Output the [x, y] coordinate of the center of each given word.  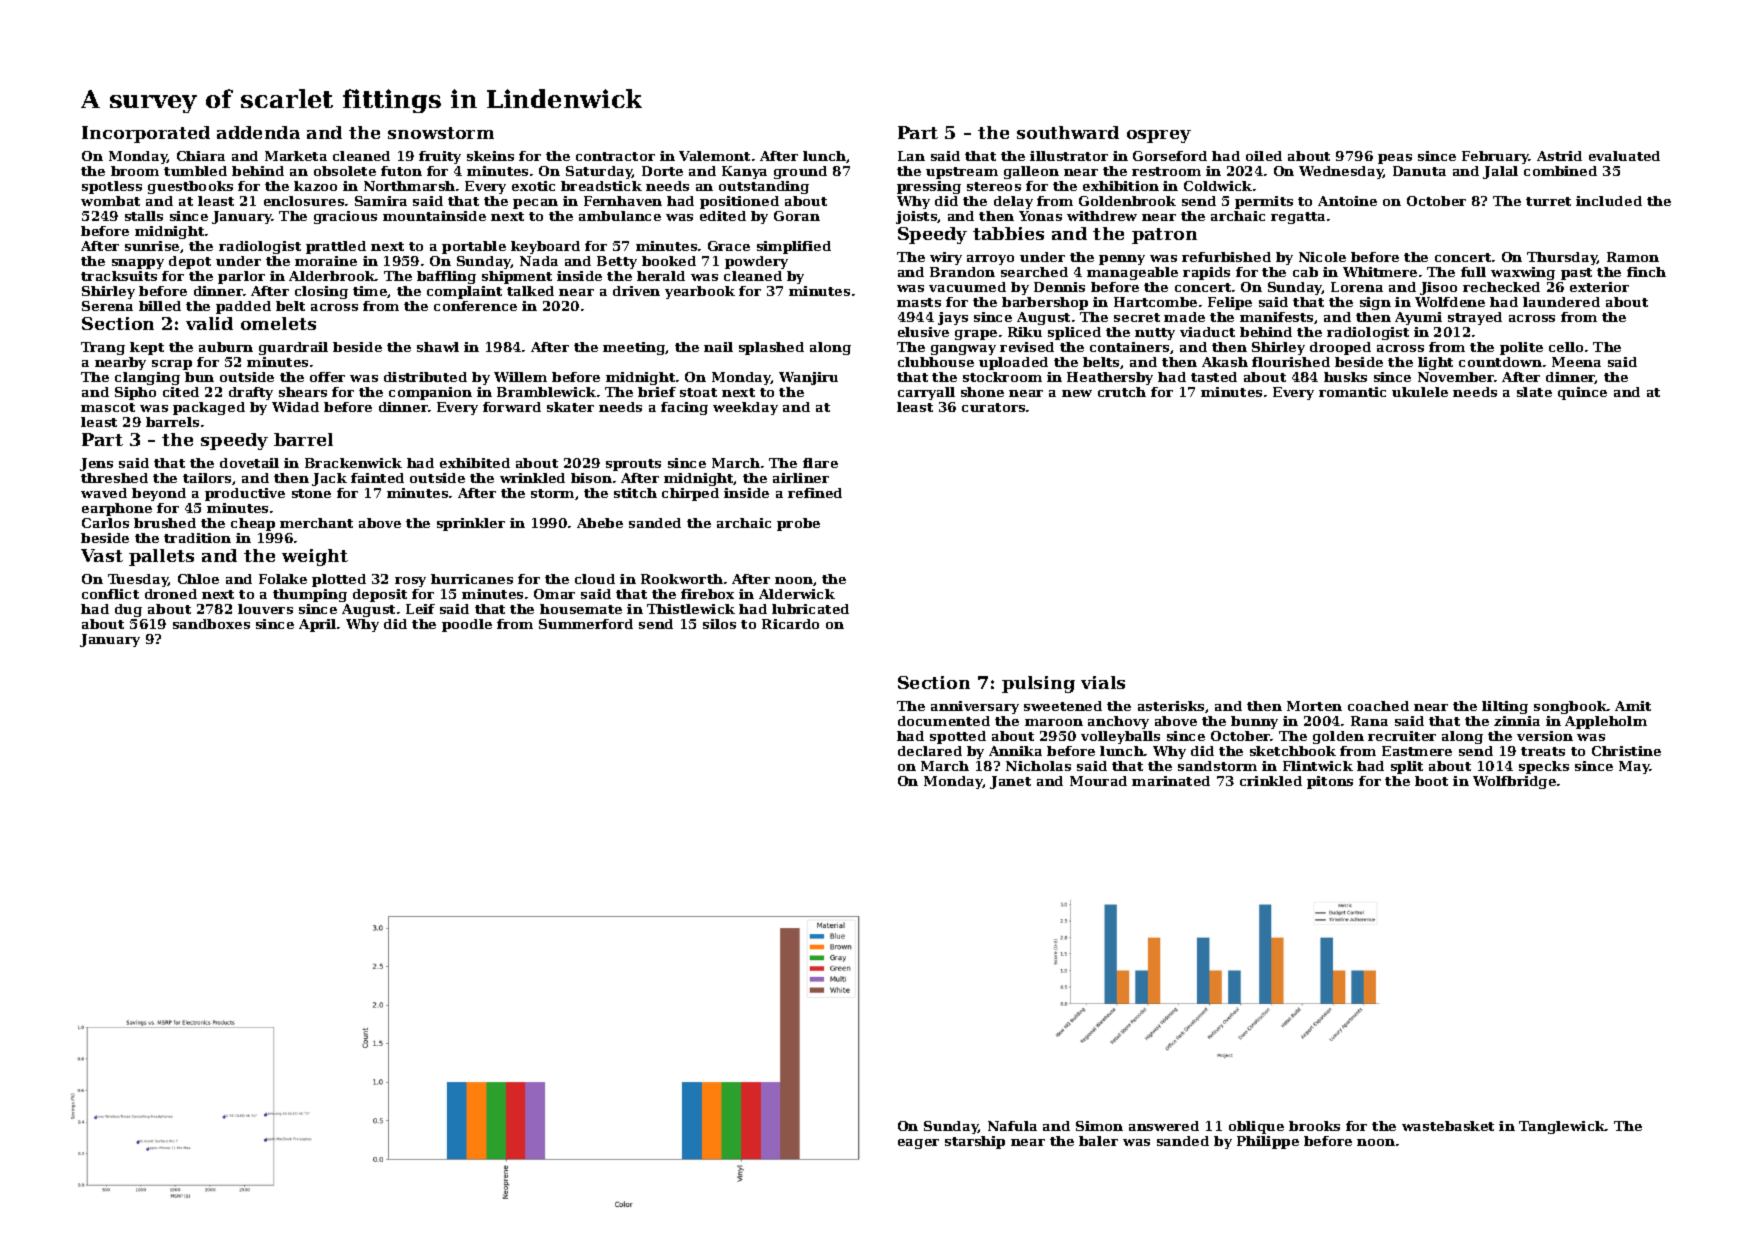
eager [918, 1144]
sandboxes [211, 624]
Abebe [600, 523]
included [1609, 201]
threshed [114, 478]
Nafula [1012, 1126]
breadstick [601, 186]
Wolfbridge [1514, 782]
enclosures [304, 201]
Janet [1010, 782]
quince [1582, 393]
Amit [1633, 706]
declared [930, 751]
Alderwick [797, 594]
